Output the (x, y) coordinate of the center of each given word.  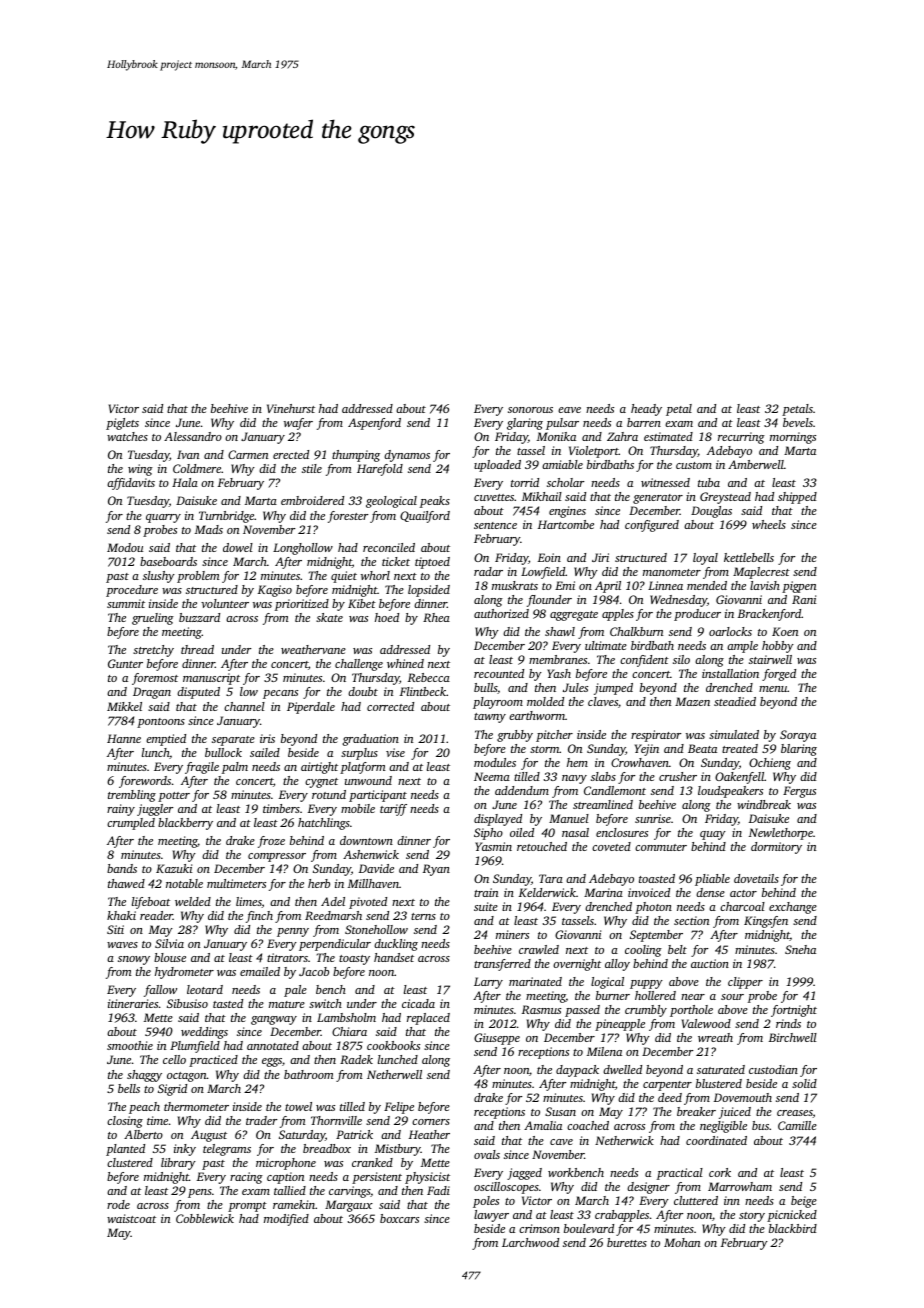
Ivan (188, 454)
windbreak (764, 804)
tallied (290, 1190)
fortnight (794, 1011)
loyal (705, 559)
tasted (228, 1003)
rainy (121, 810)
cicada (418, 1003)
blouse (170, 957)
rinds (788, 1023)
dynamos (407, 456)
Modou (125, 547)
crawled (539, 949)
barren (644, 422)
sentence (495, 525)
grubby (515, 736)
